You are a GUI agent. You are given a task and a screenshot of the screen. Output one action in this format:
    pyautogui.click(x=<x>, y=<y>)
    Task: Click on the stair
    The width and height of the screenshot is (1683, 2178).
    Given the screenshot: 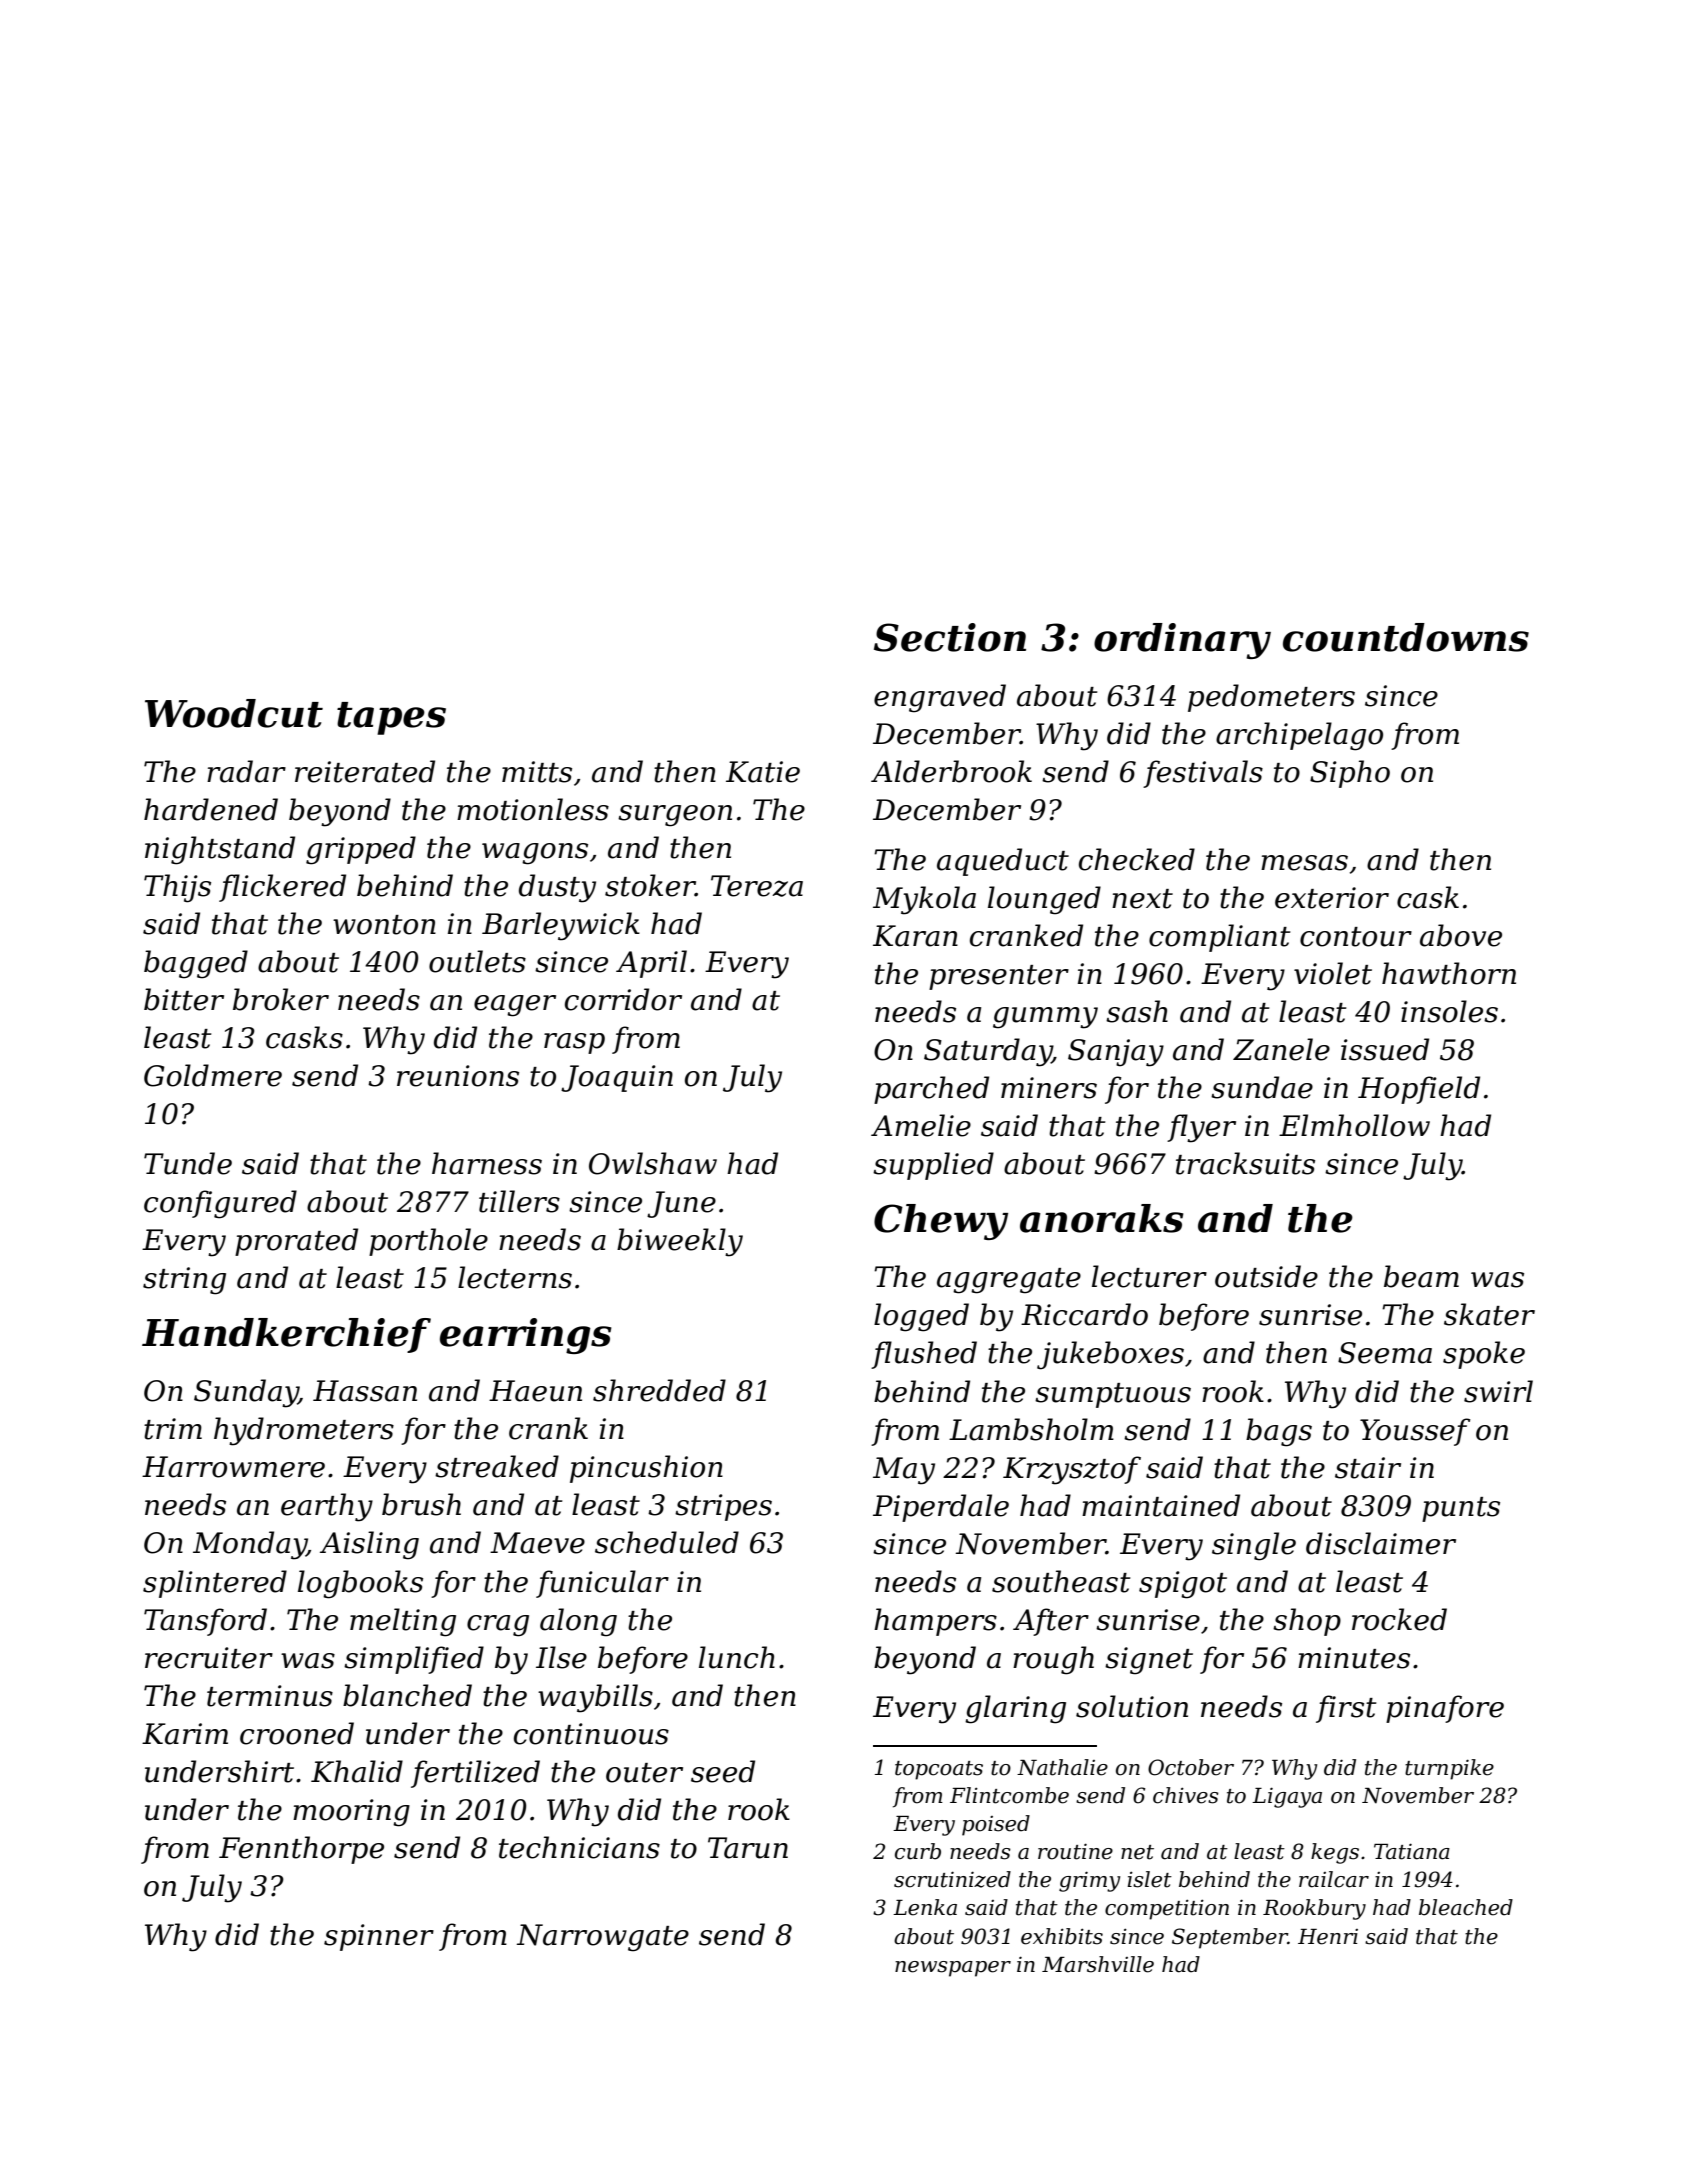 What is the action you would take?
    pyautogui.click(x=1368, y=1468)
